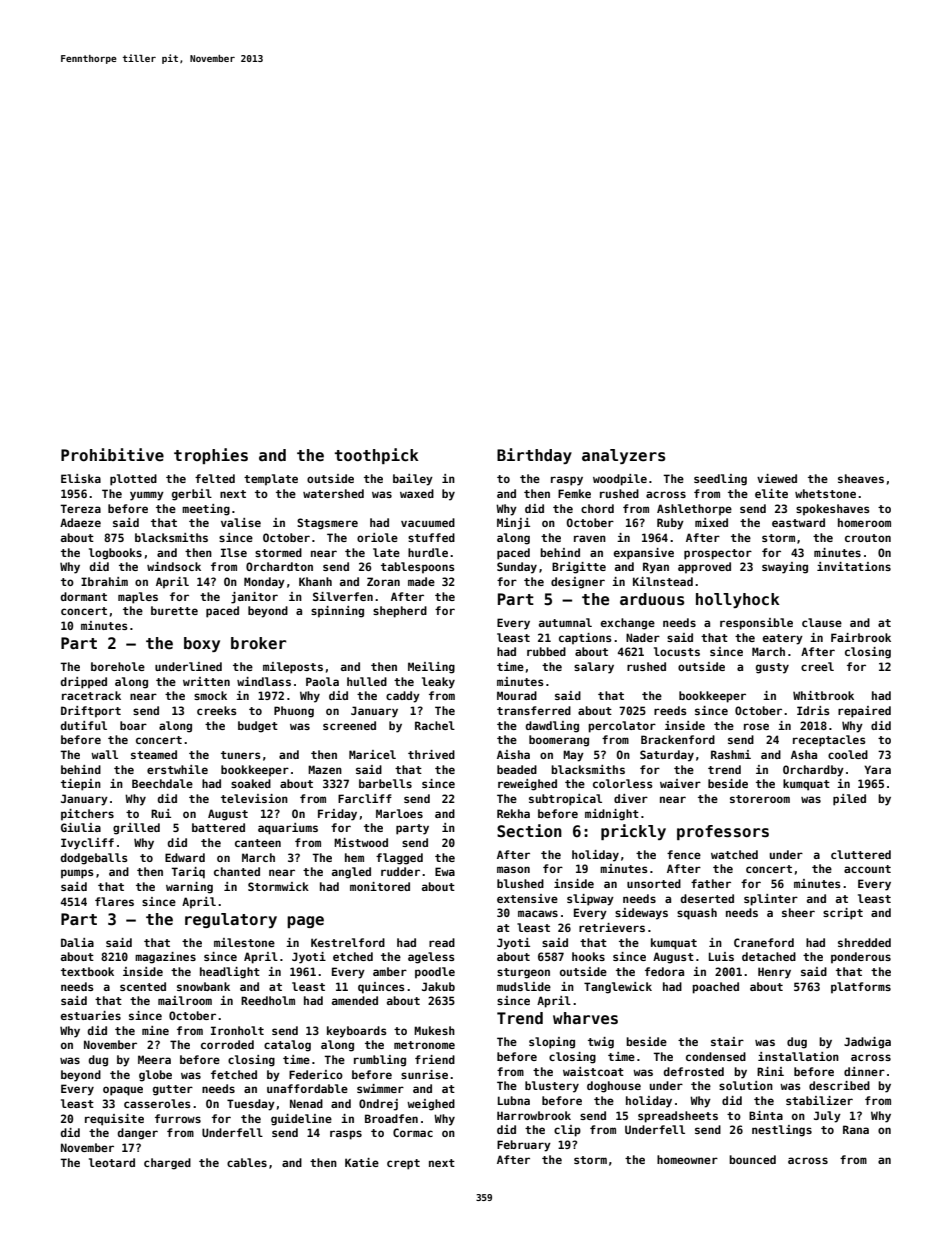 This screenshot has height=1233, width=952. I want to click on monitored, so click(380, 886).
